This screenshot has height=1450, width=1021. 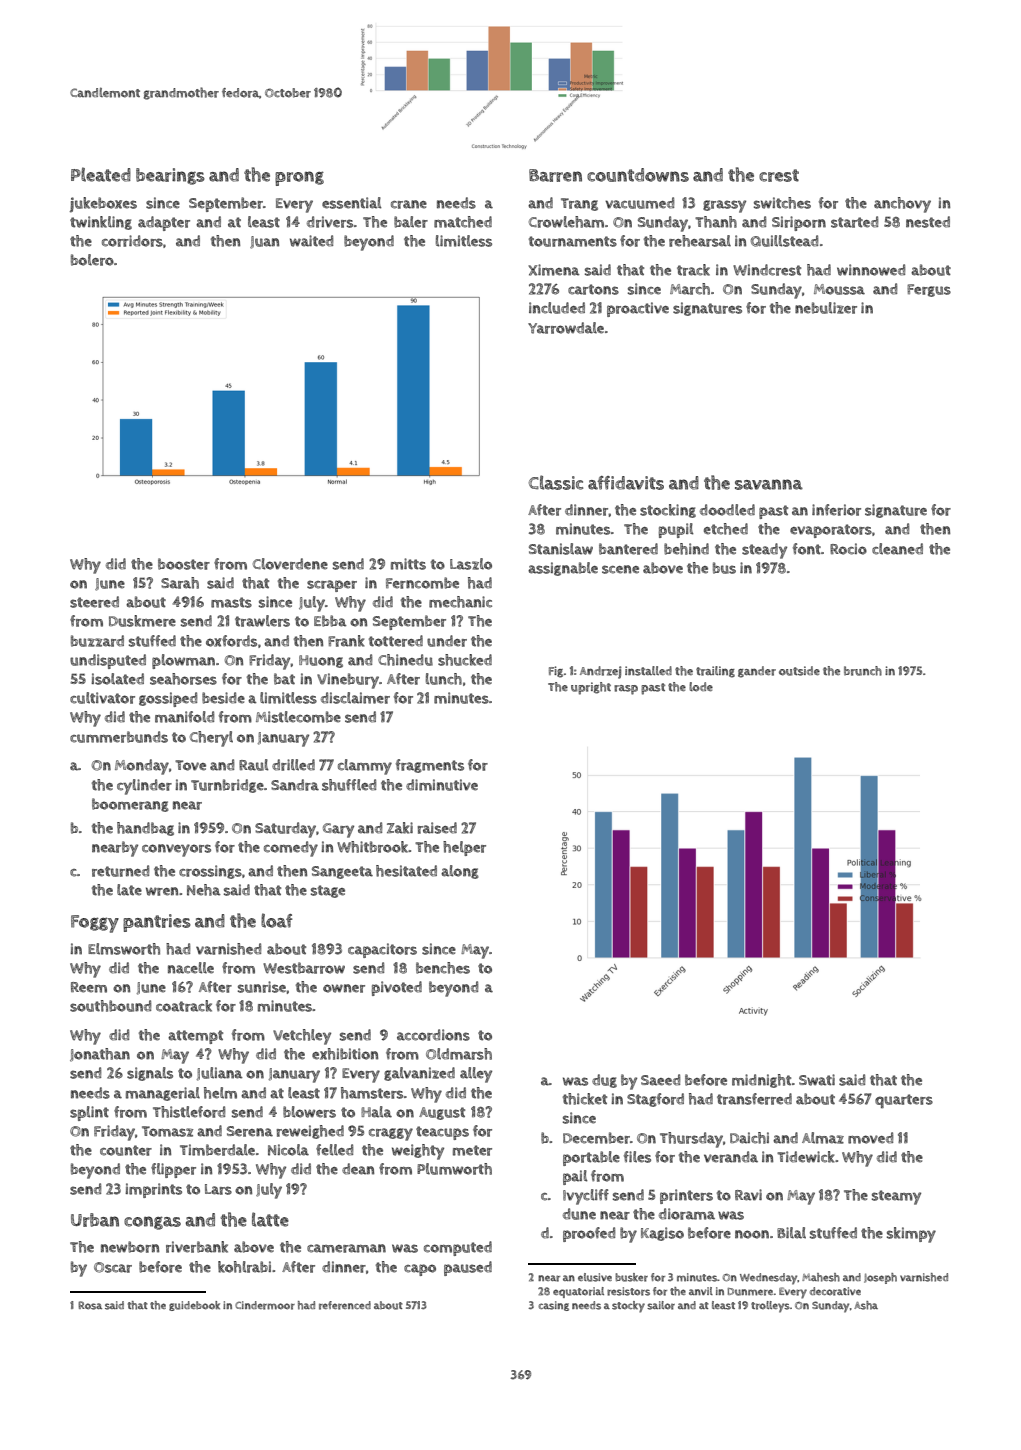 I want to click on galvanized, so click(x=419, y=1074).
